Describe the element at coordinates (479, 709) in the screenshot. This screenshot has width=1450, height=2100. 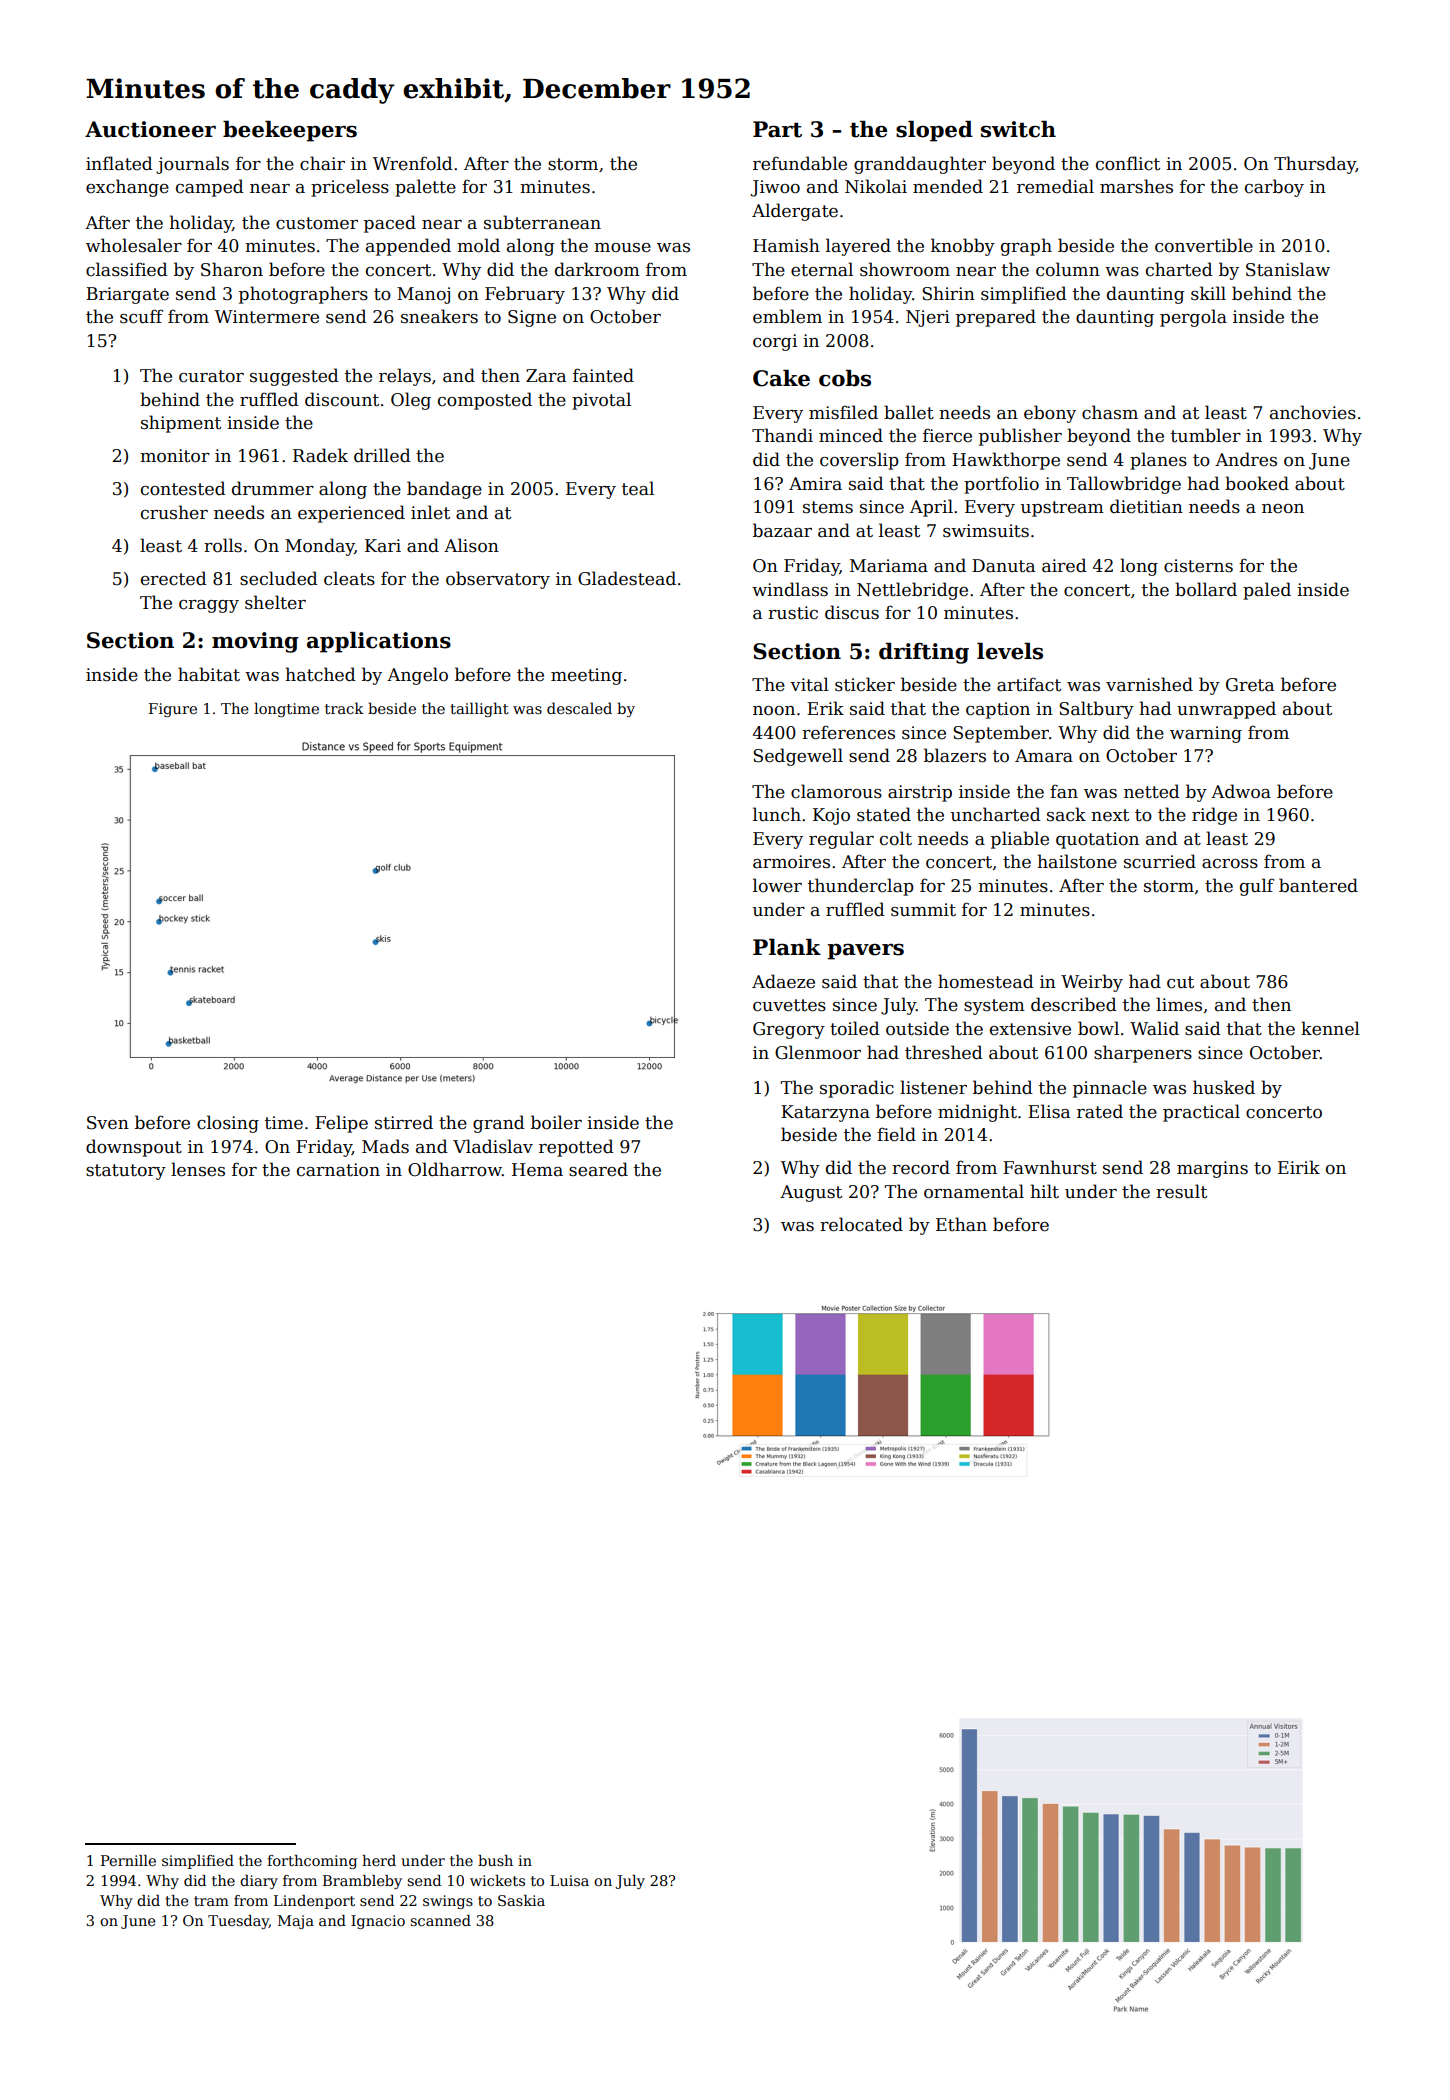
I see `taillight` at that location.
